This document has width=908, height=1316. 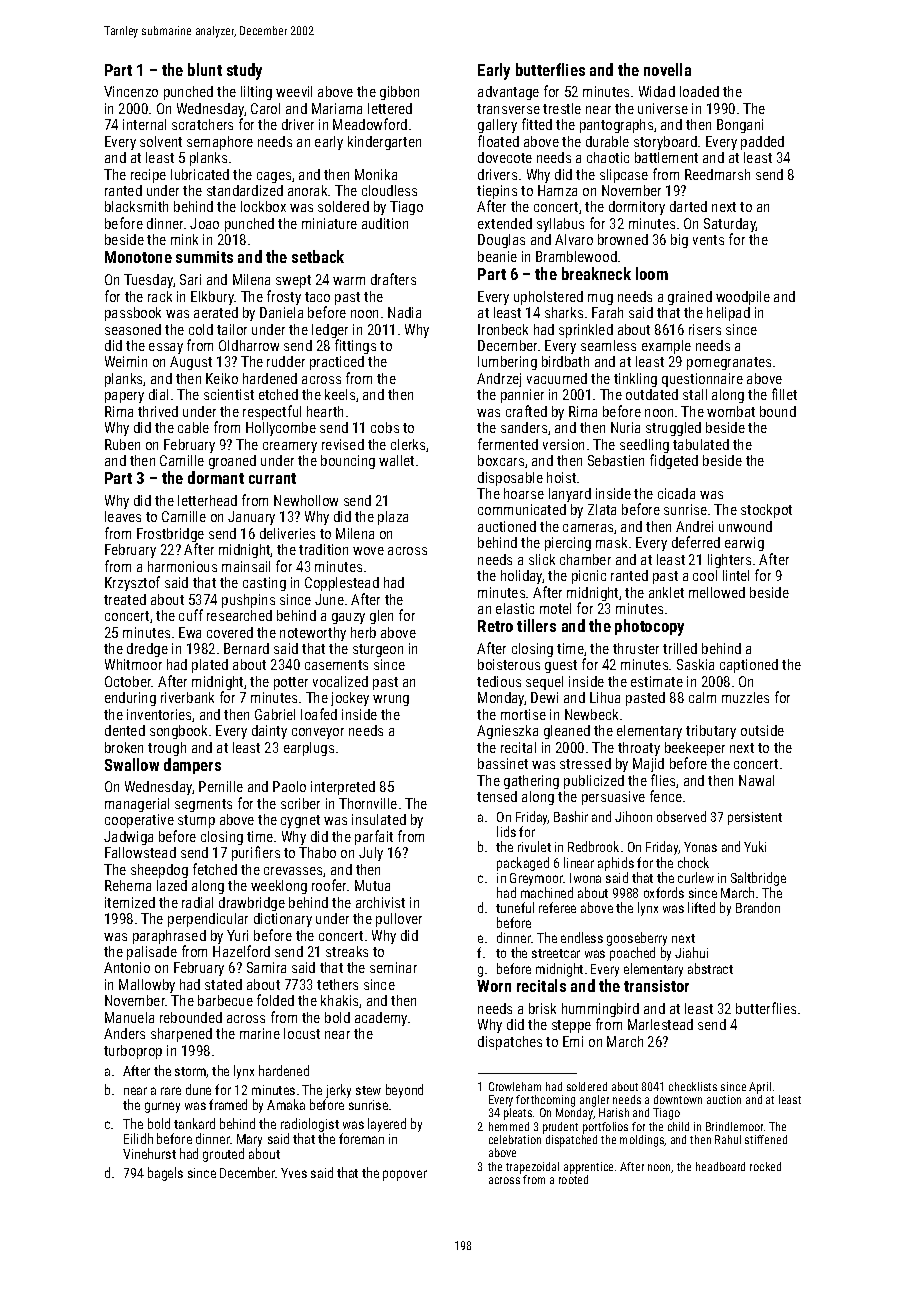 What do you see at coordinates (165, 1174) in the document?
I see `bagels` at bounding box center [165, 1174].
